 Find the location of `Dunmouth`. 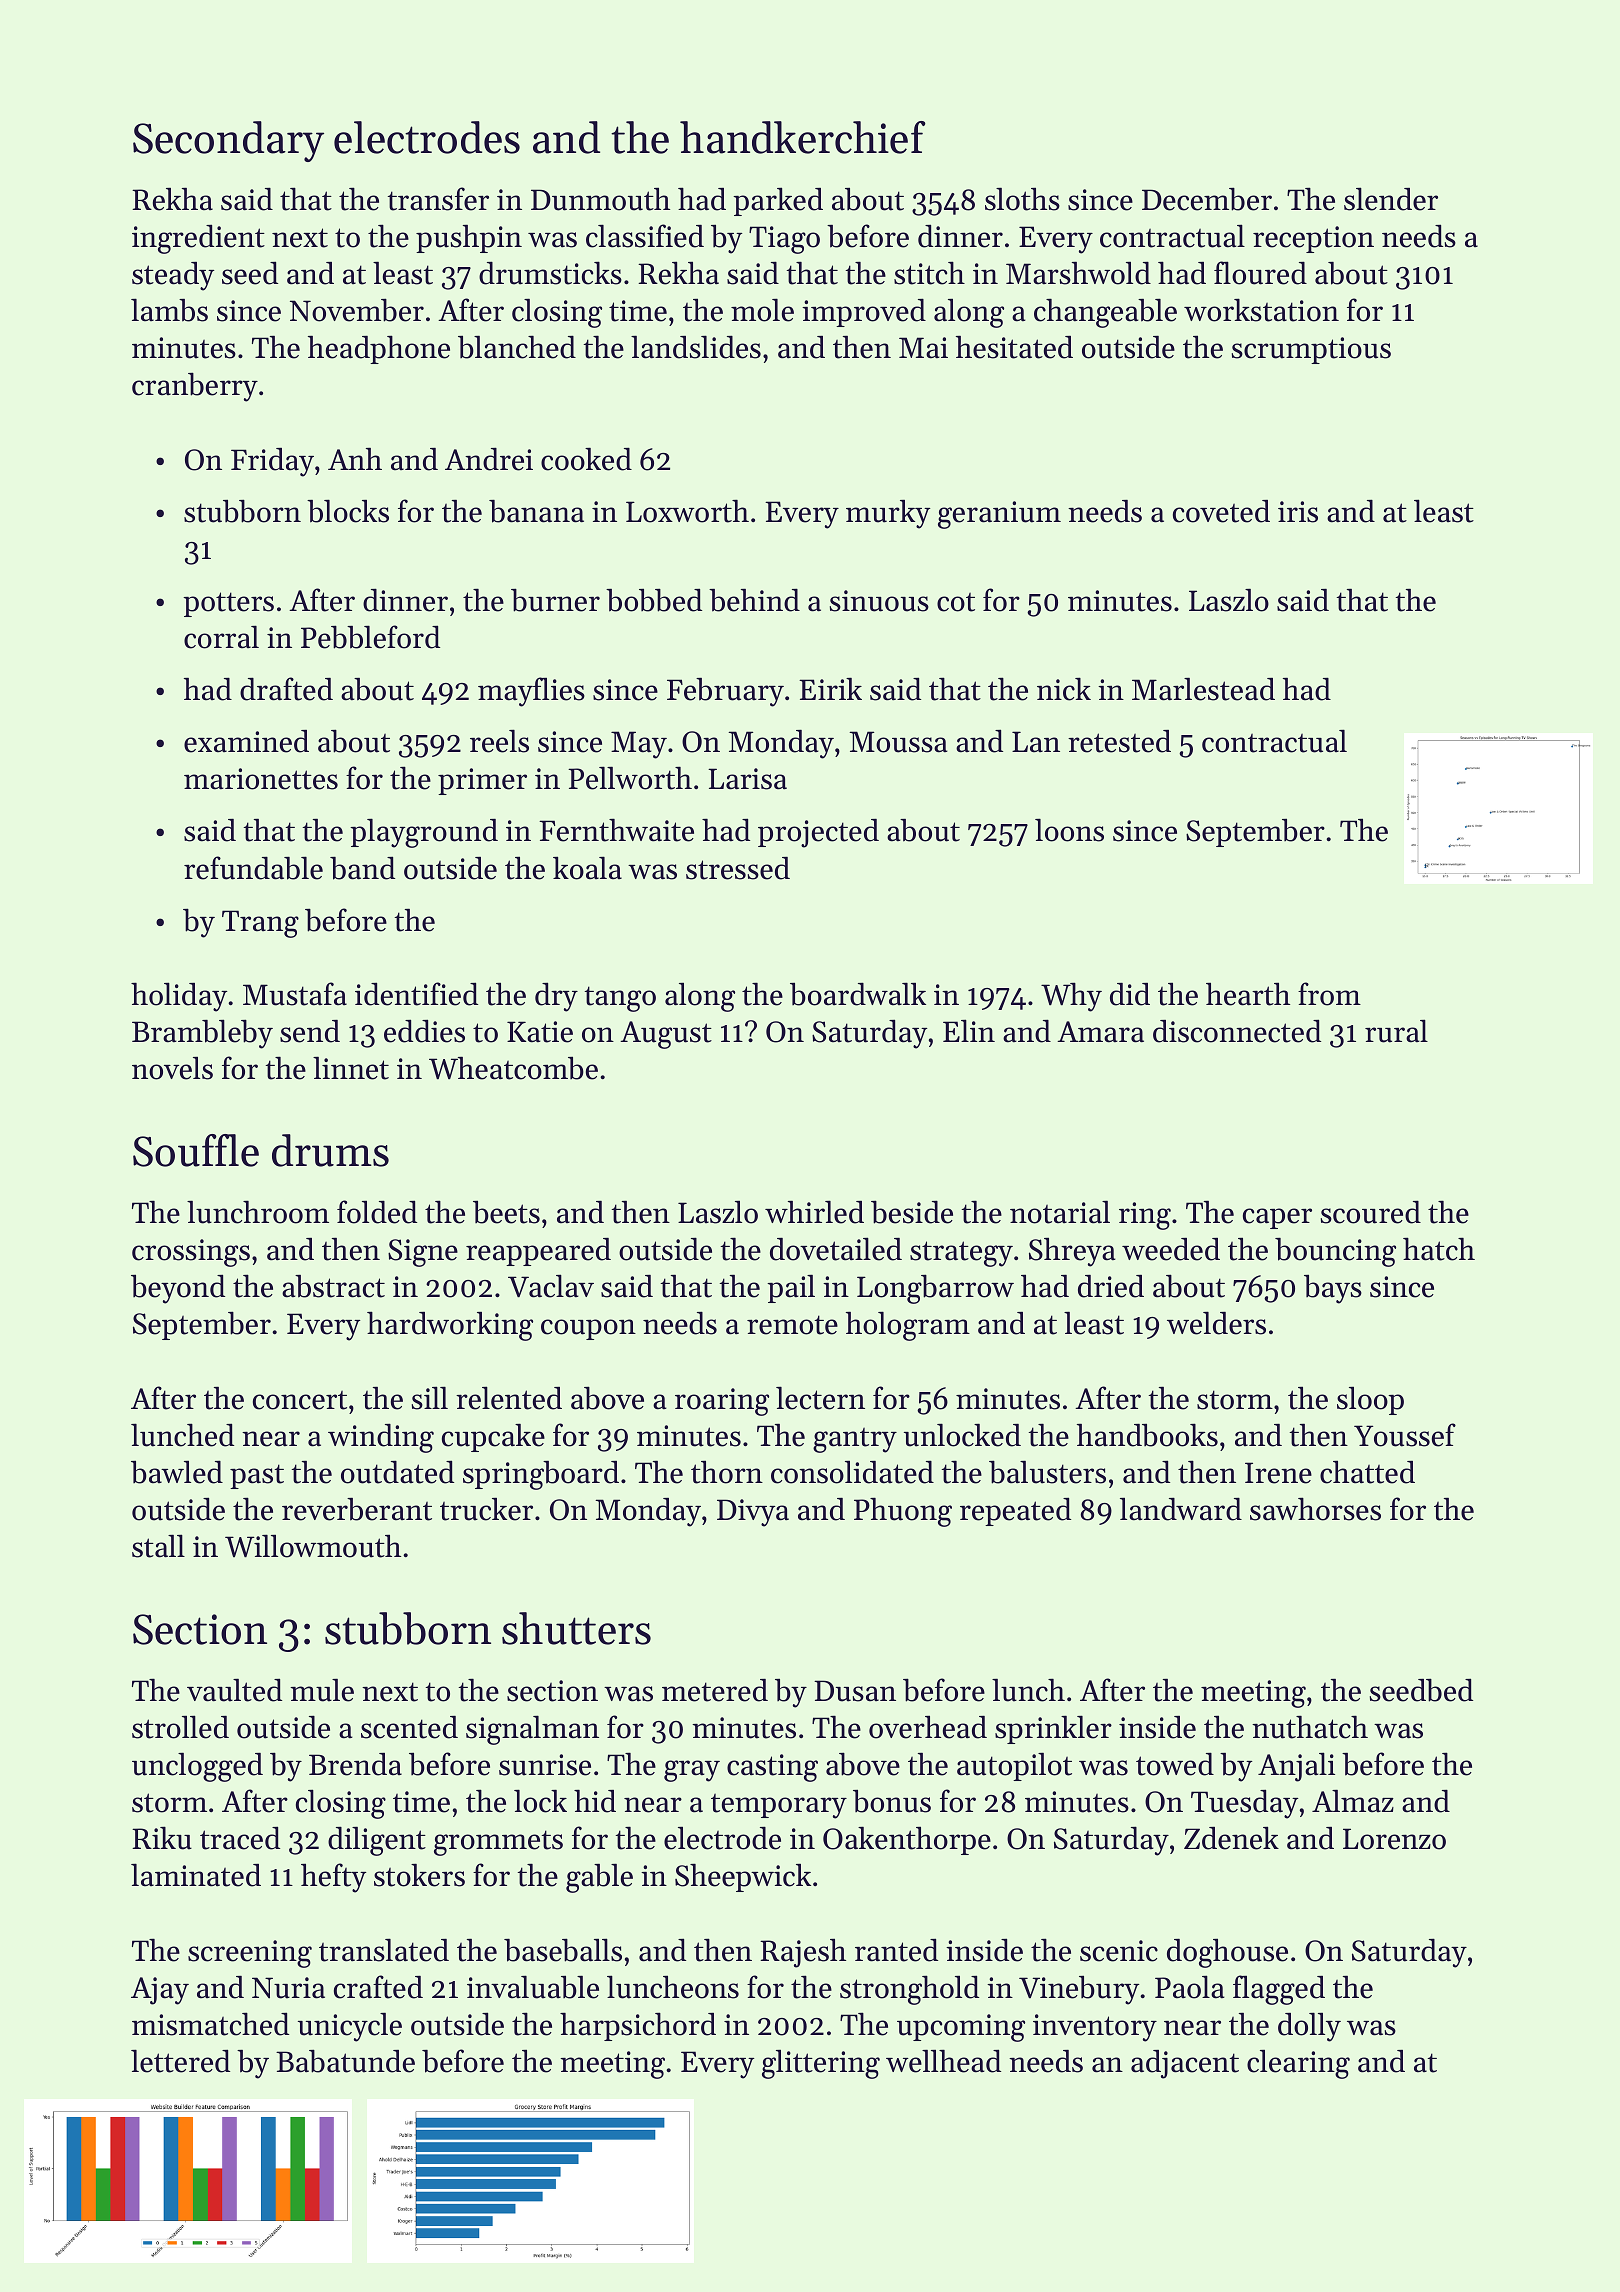

Dunmouth is located at coordinates (600, 199).
